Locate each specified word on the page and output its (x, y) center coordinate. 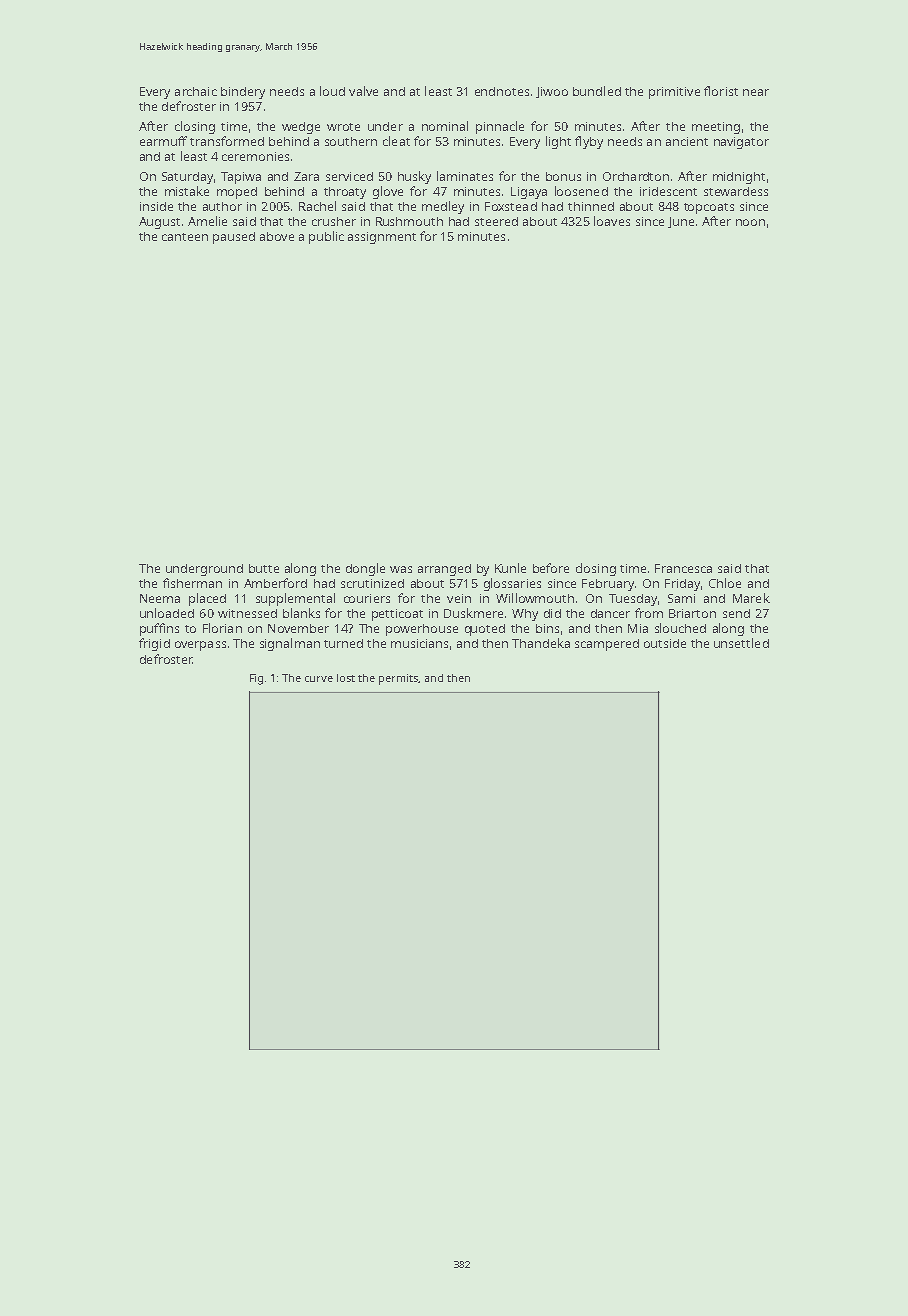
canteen (185, 237)
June (681, 222)
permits (398, 679)
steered (496, 221)
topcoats (709, 208)
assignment (382, 238)
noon (750, 222)
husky (414, 177)
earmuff (163, 141)
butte (264, 568)
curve (319, 679)
